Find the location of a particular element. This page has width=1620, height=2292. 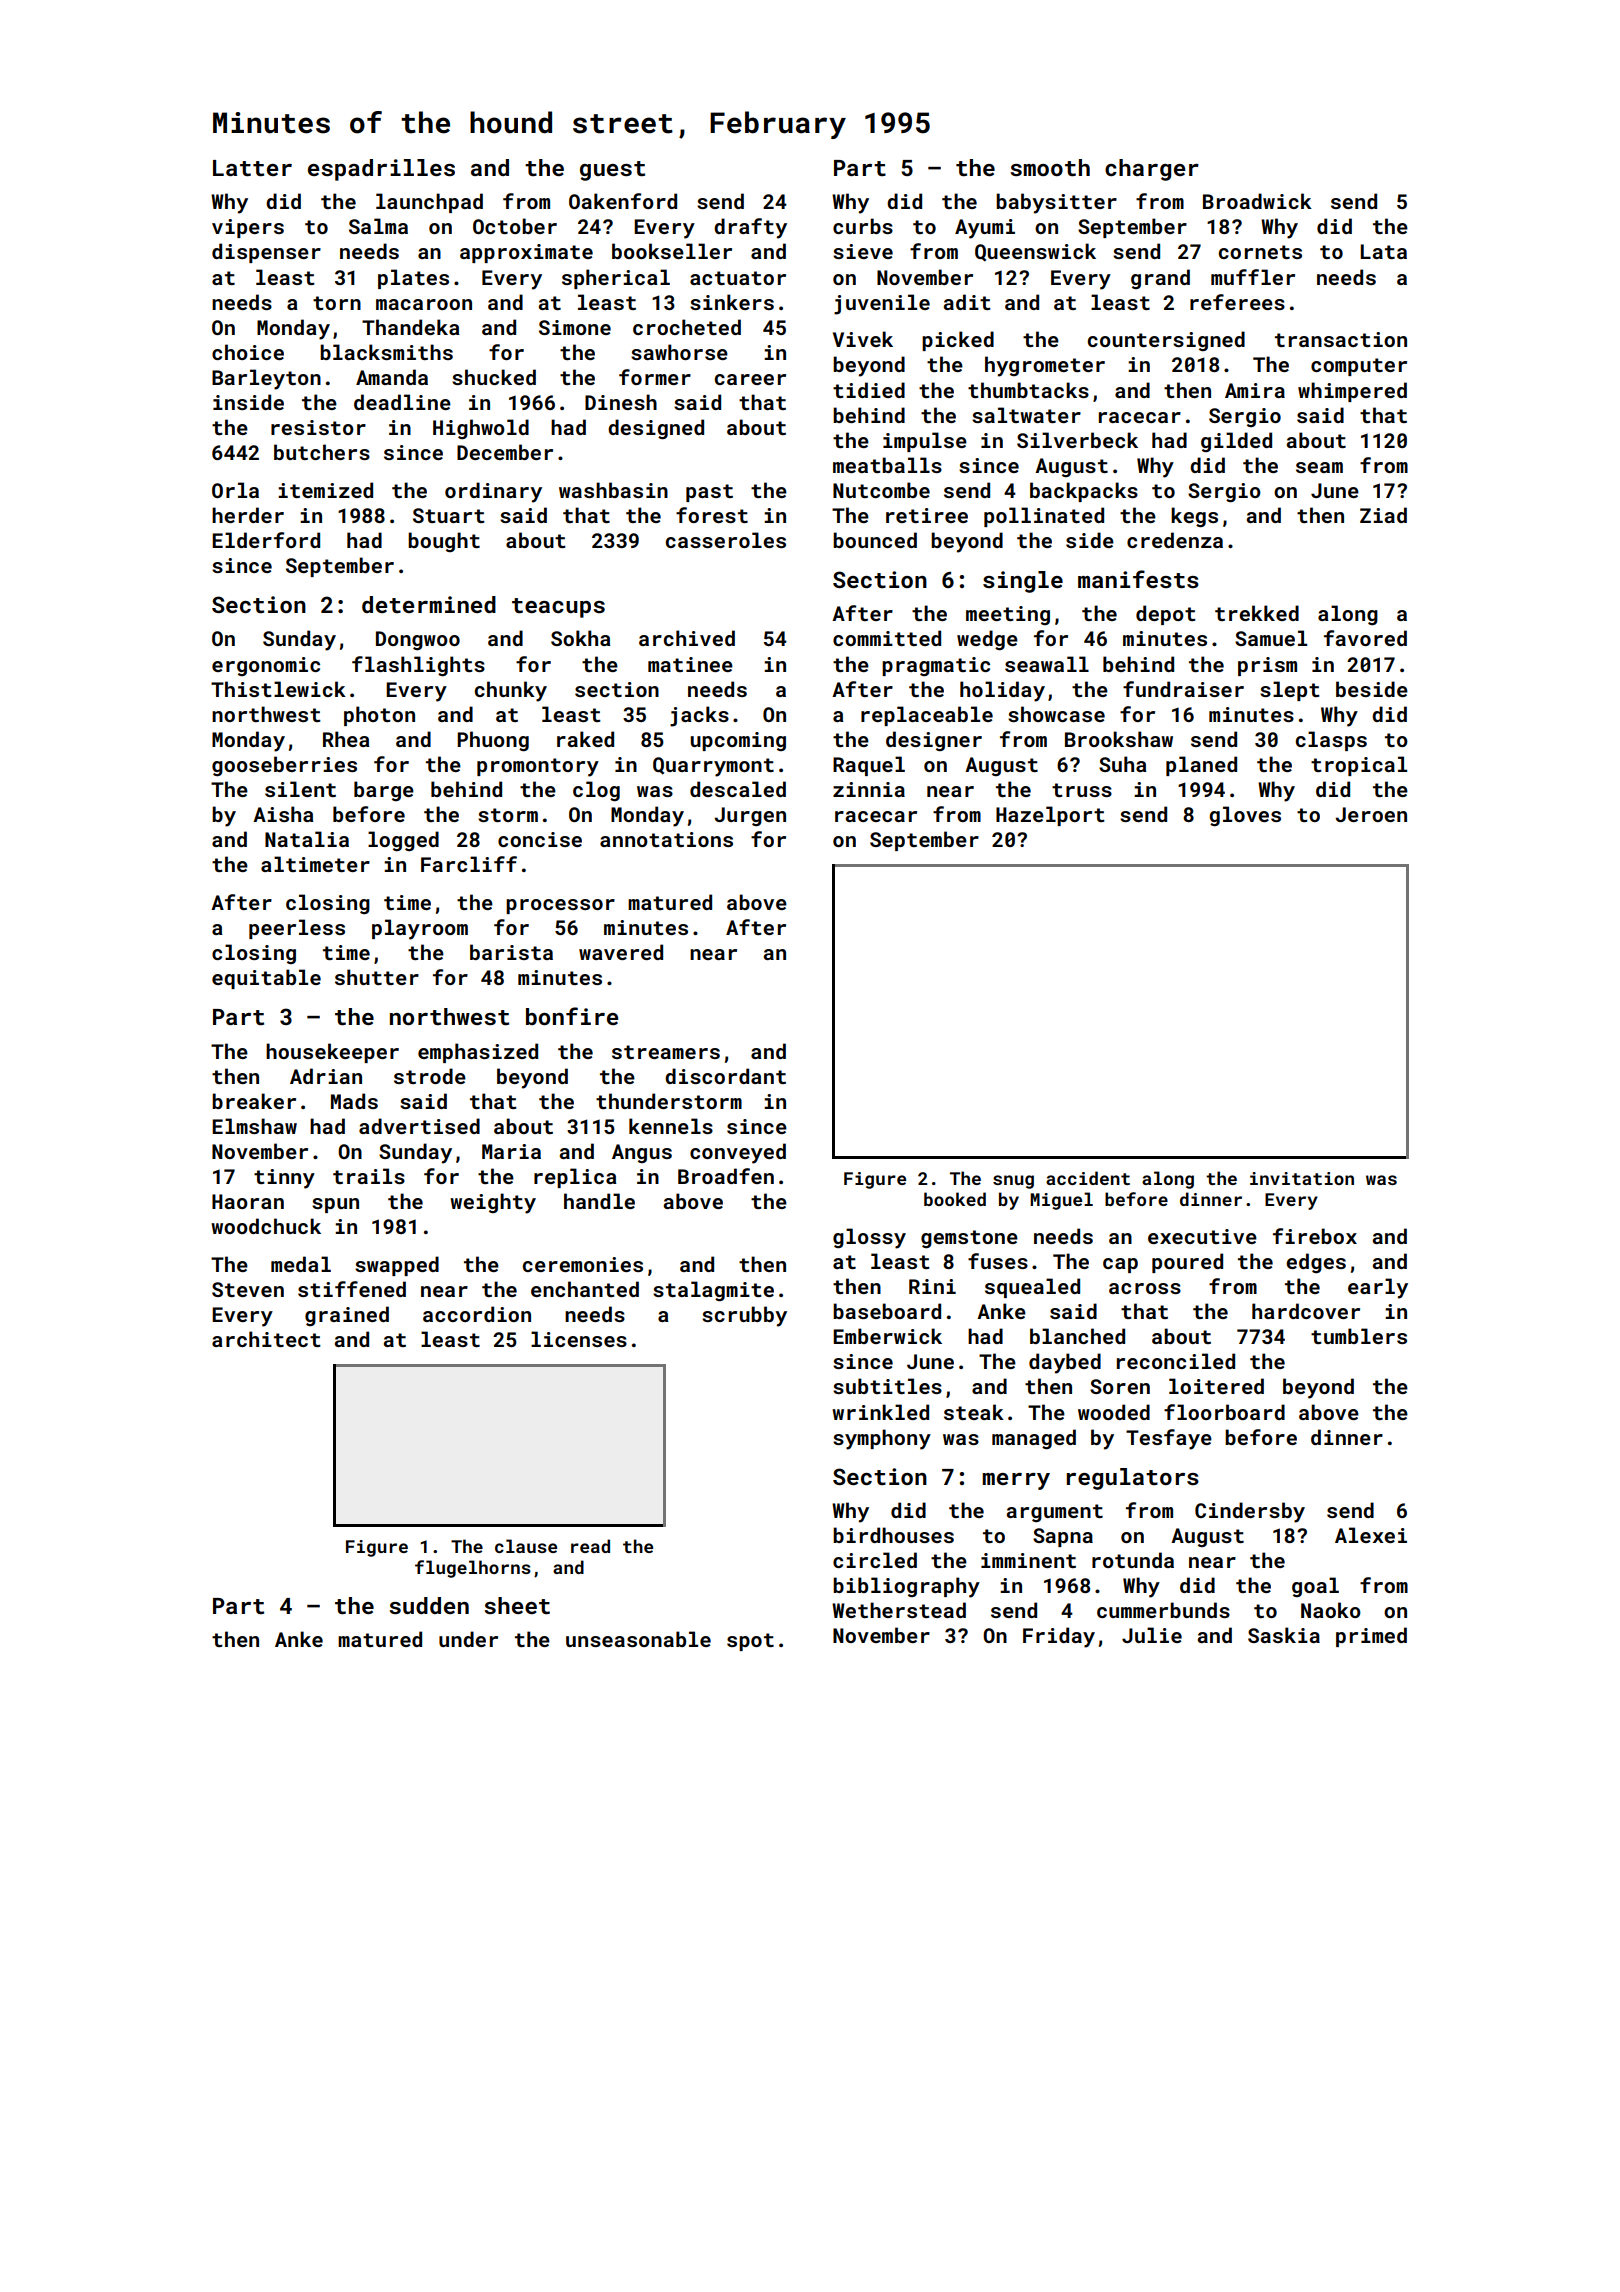

Hazelport is located at coordinates (1050, 816).
